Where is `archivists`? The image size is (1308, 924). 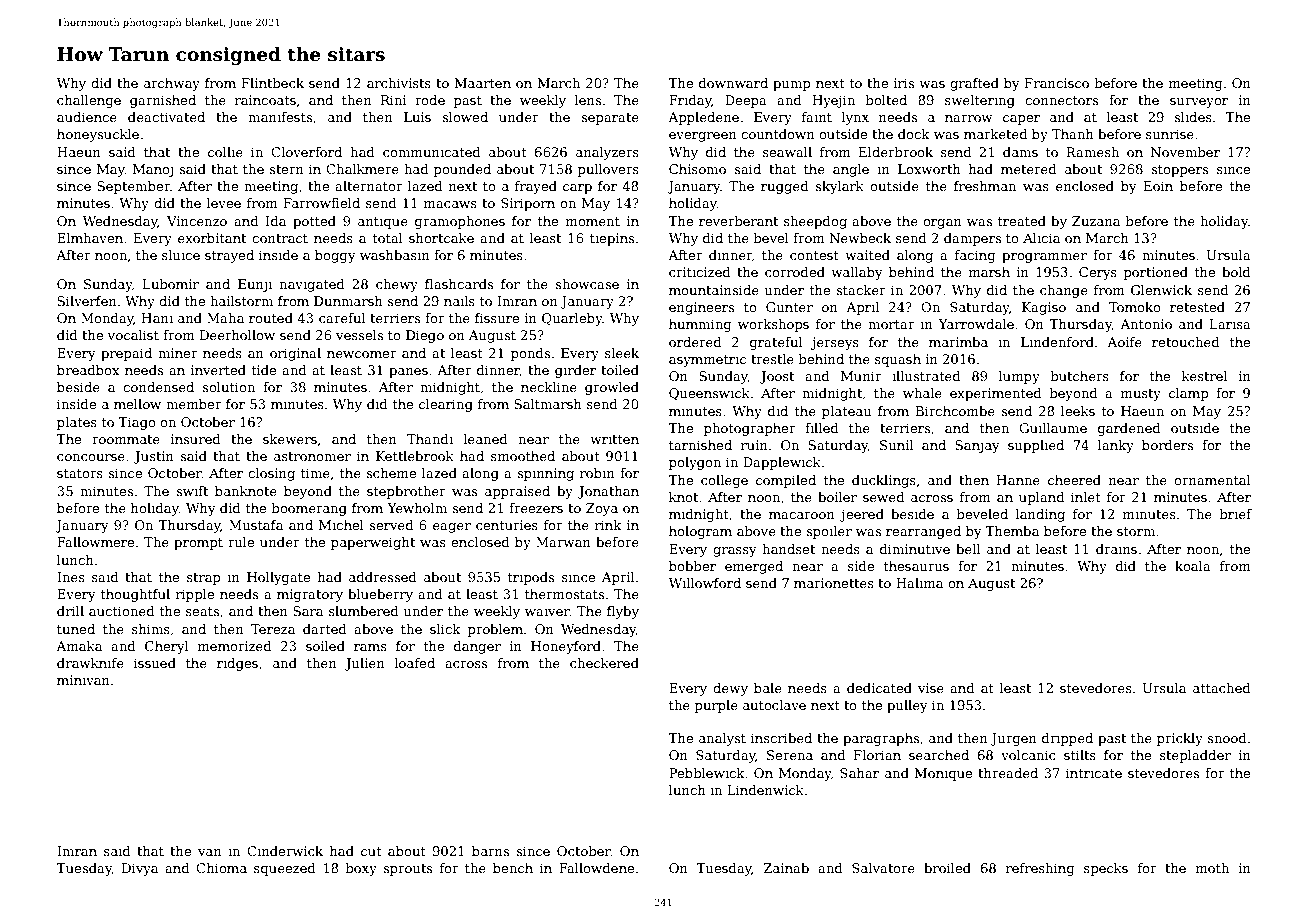
archivists is located at coordinates (399, 83).
